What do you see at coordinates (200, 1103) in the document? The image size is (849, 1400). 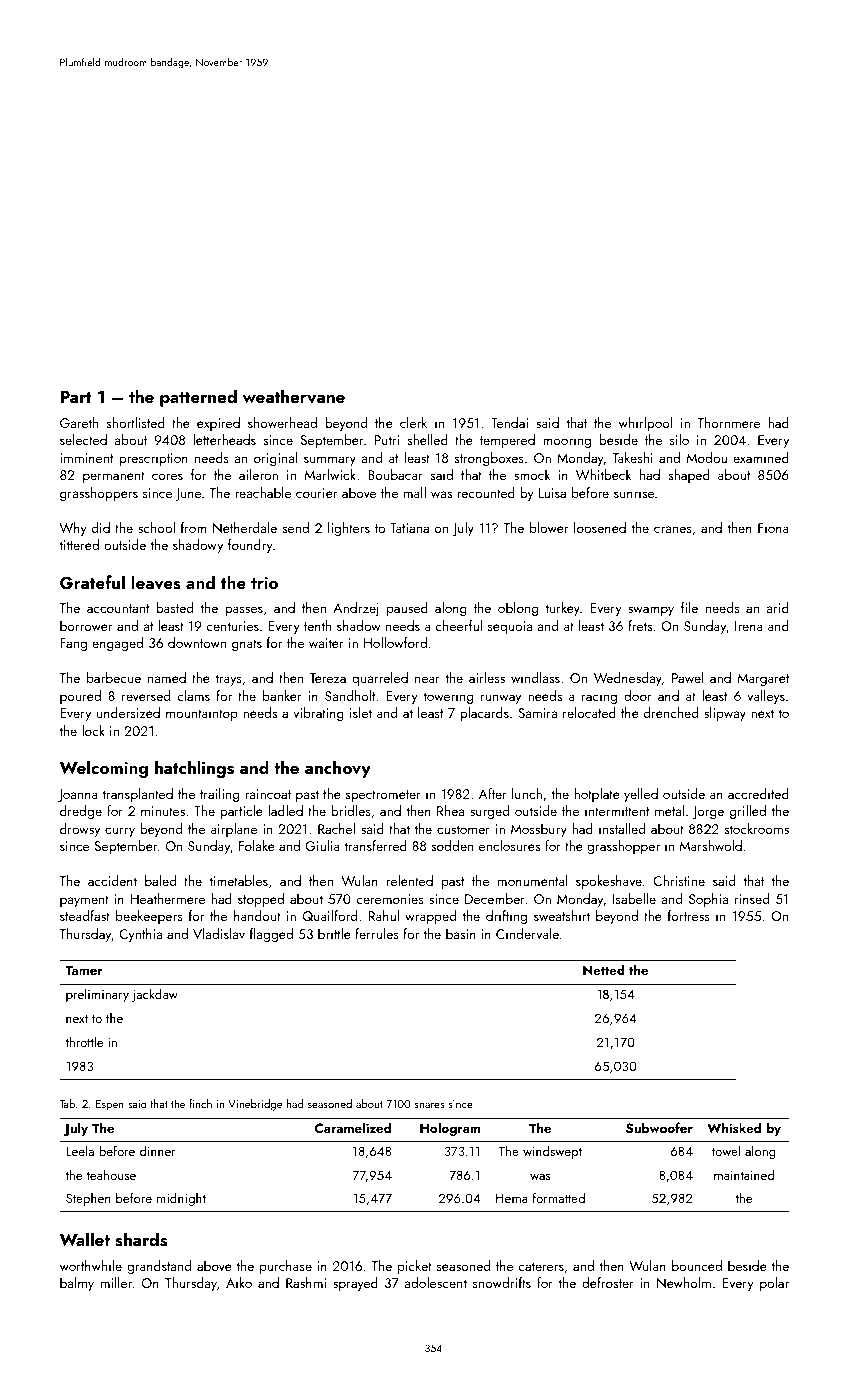 I see `finch` at bounding box center [200, 1103].
